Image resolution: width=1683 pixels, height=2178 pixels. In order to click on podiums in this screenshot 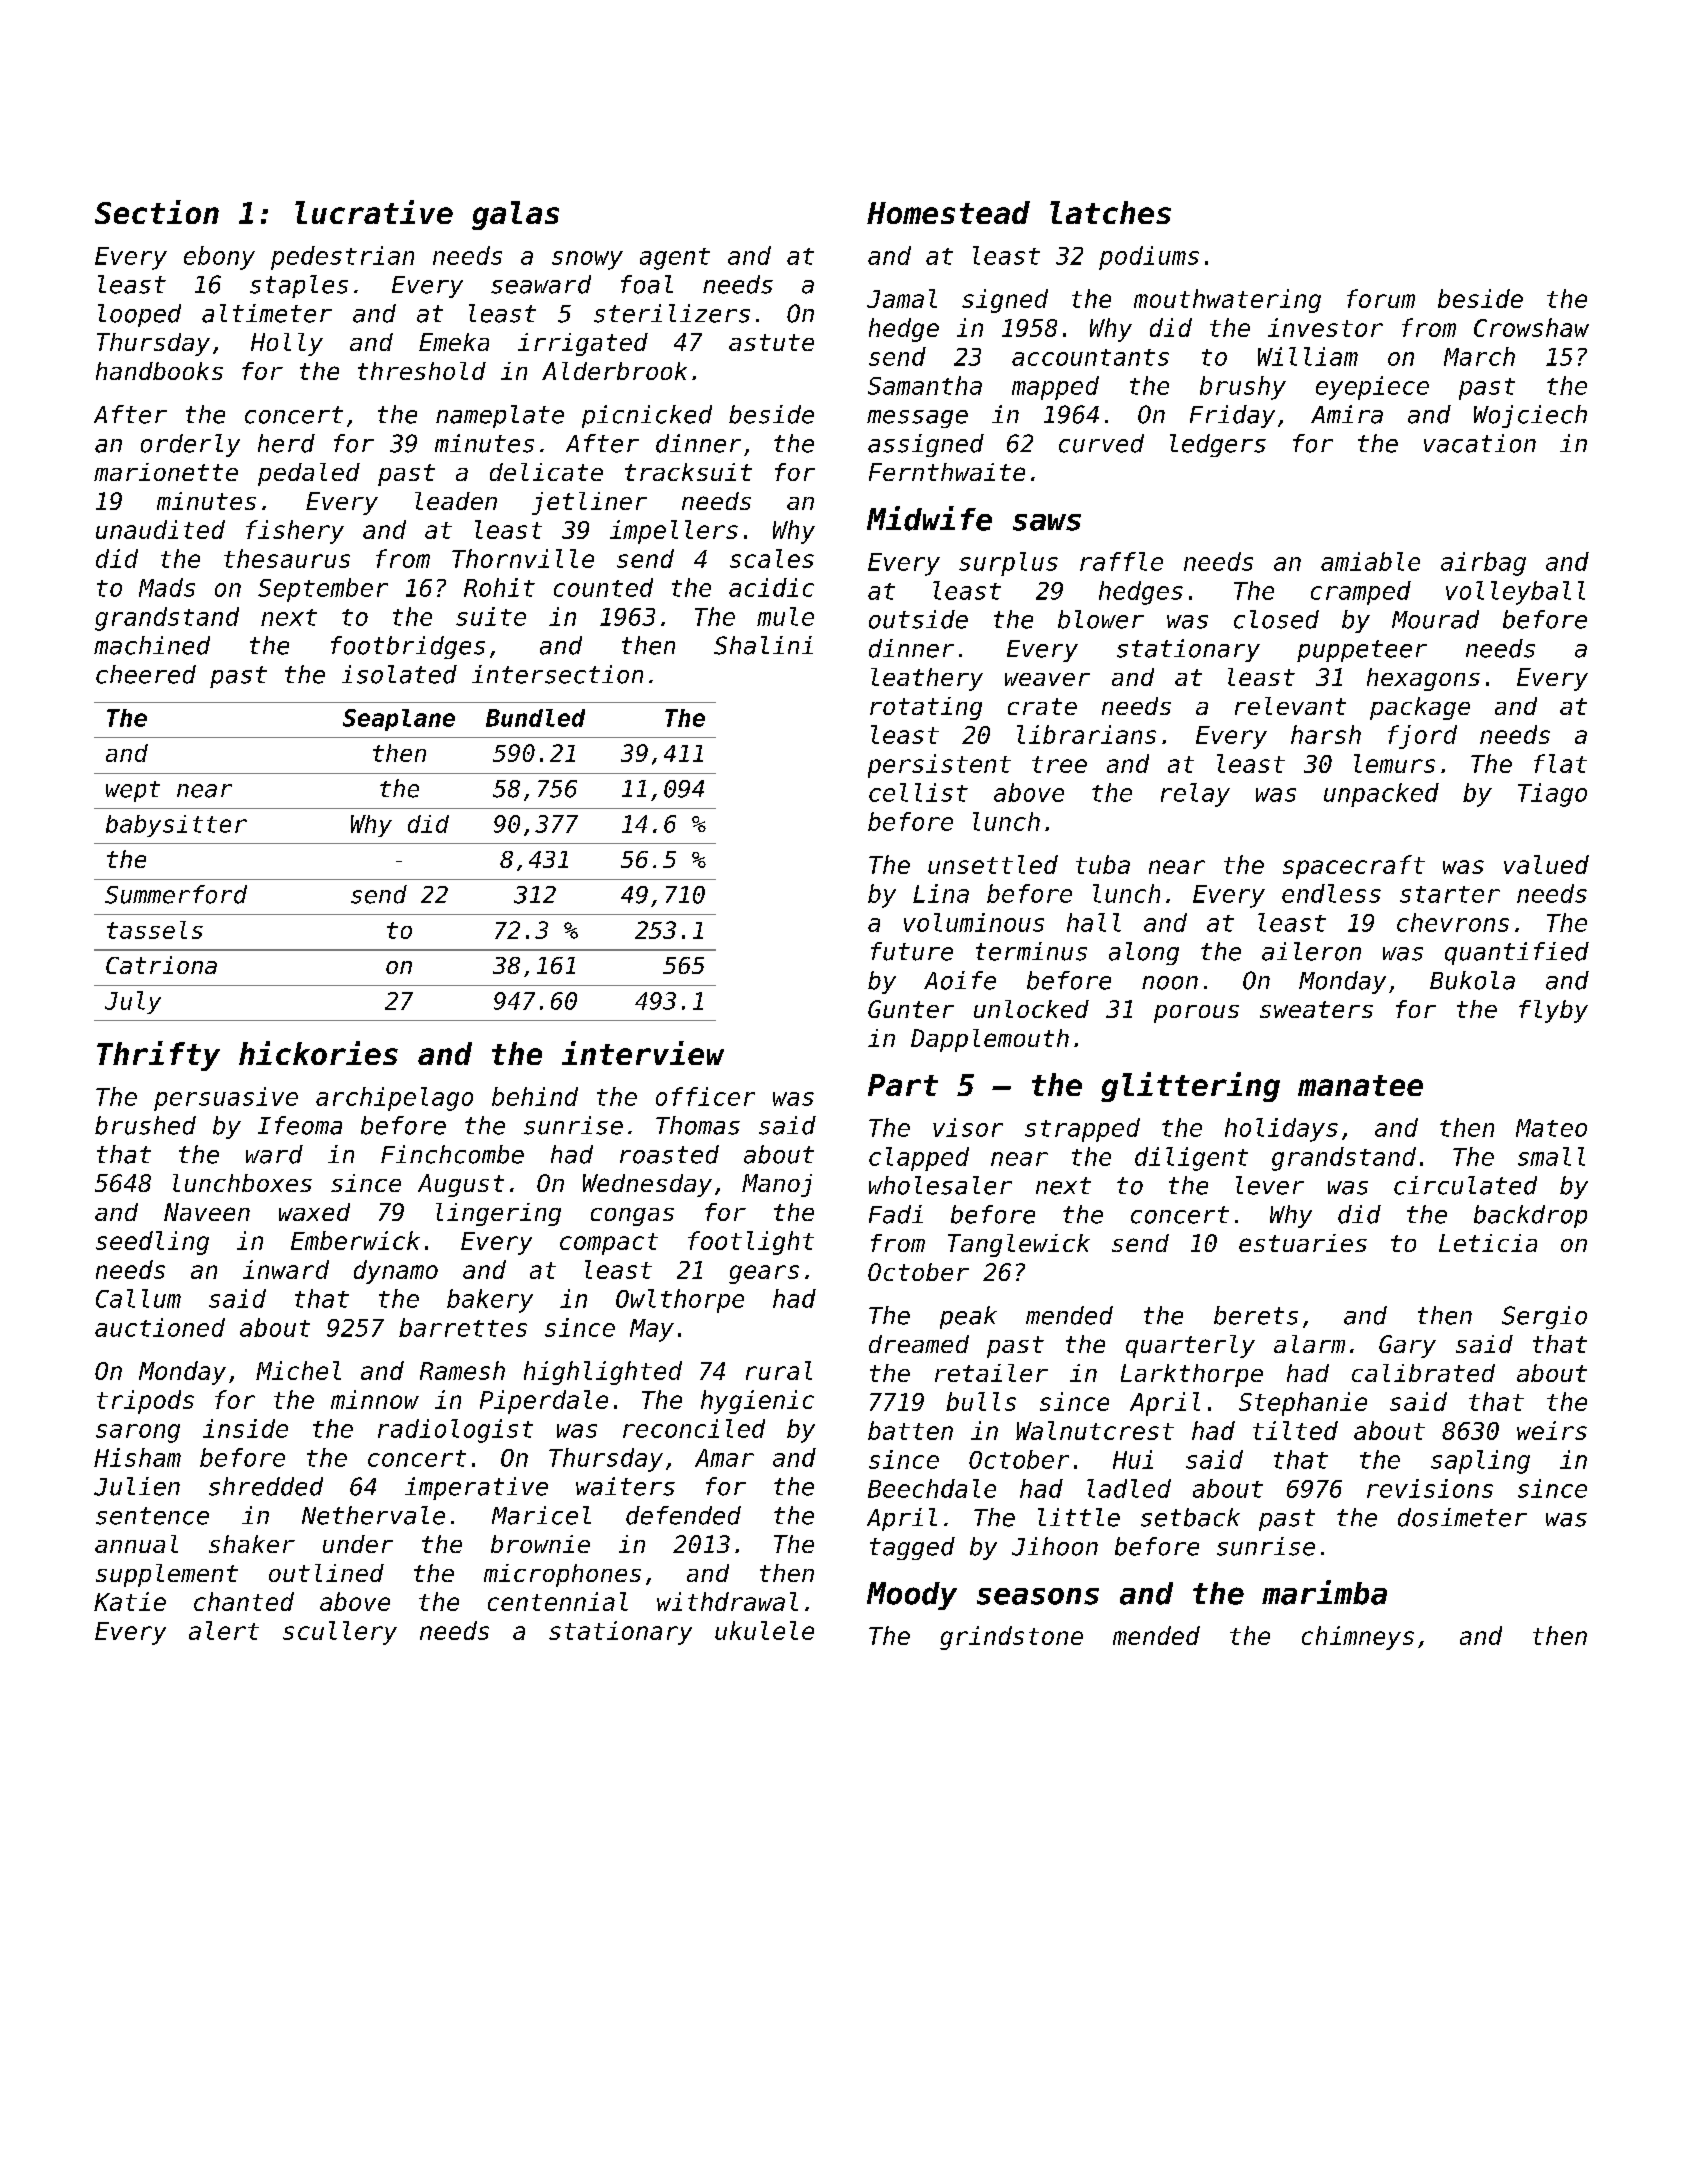, I will do `click(1149, 258)`.
